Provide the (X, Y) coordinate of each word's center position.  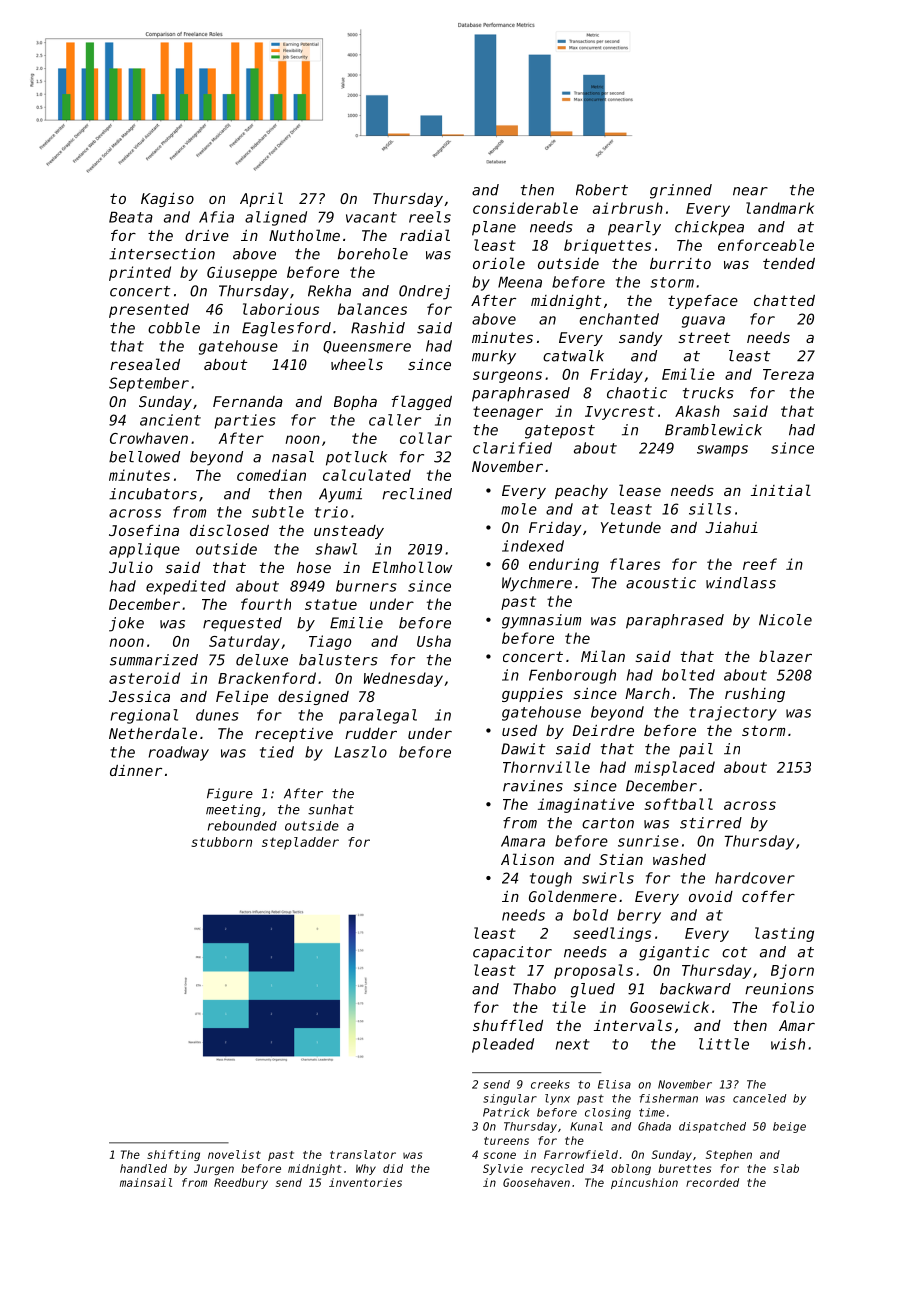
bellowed (144, 457)
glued (593, 990)
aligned (276, 218)
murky (494, 357)
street (704, 337)
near (750, 191)
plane (494, 228)
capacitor (512, 953)
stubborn (221, 842)
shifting (173, 1155)
